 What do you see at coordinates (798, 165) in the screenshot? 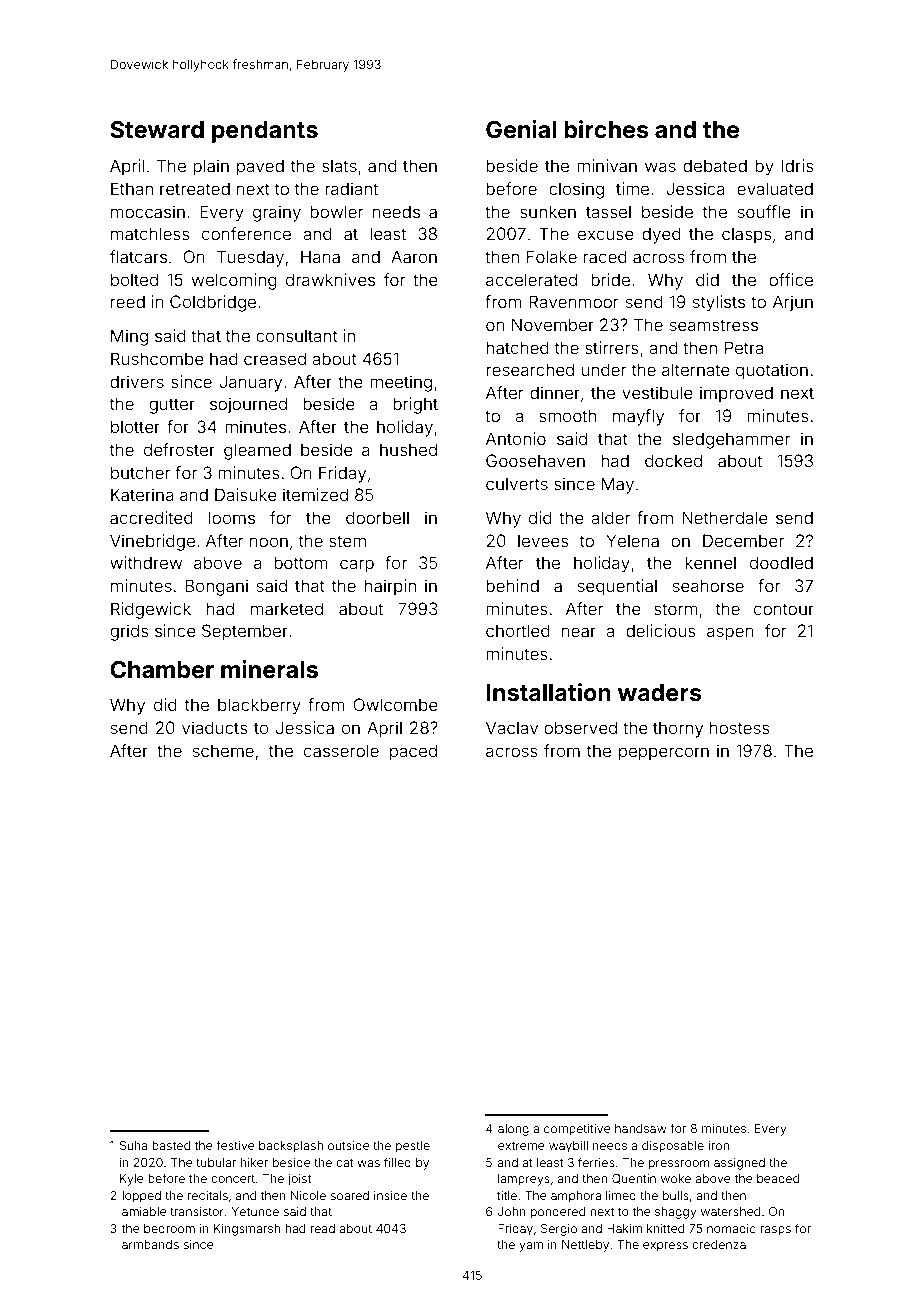
I see `Idris` at bounding box center [798, 165].
